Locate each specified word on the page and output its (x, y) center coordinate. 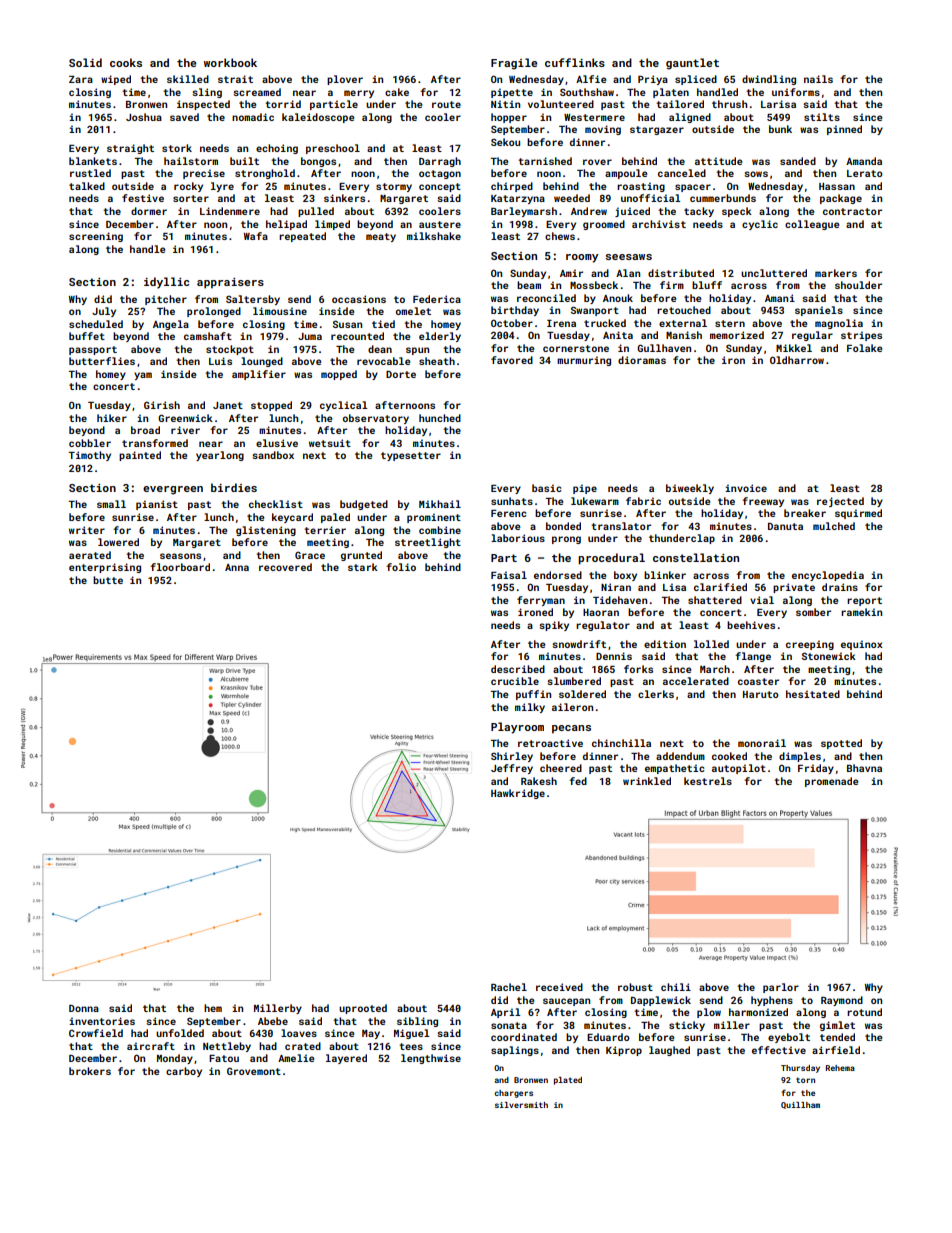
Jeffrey (512, 769)
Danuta (785, 526)
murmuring (584, 361)
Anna (237, 567)
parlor (781, 988)
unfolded (180, 1033)
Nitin (505, 104)
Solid (85, 62)
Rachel (509, 987)
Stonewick (829, 656)
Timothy (89, 456)
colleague (812, 225)
